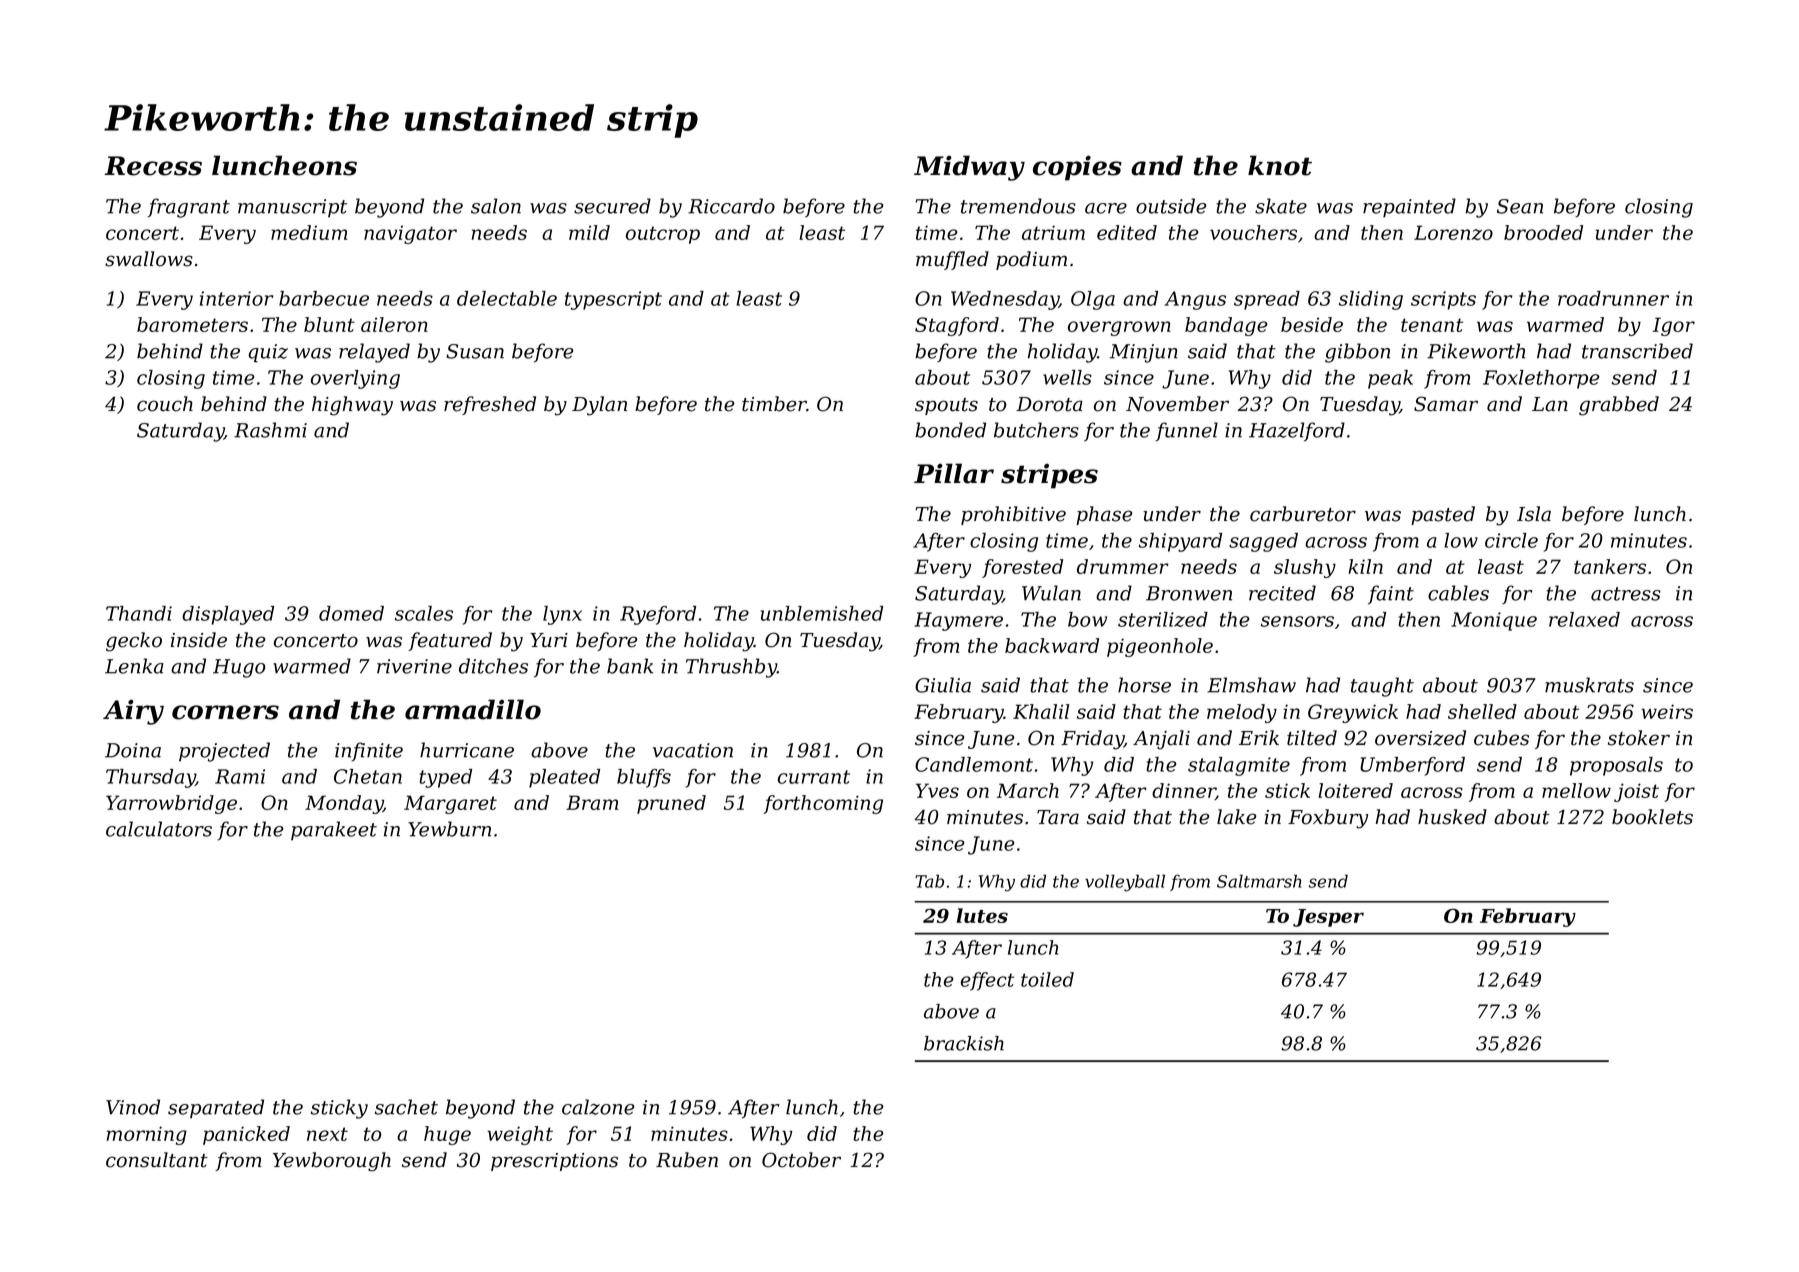  Describe the element at coordinates (270, 430) in the document. I see `Rashmi` at that location.
